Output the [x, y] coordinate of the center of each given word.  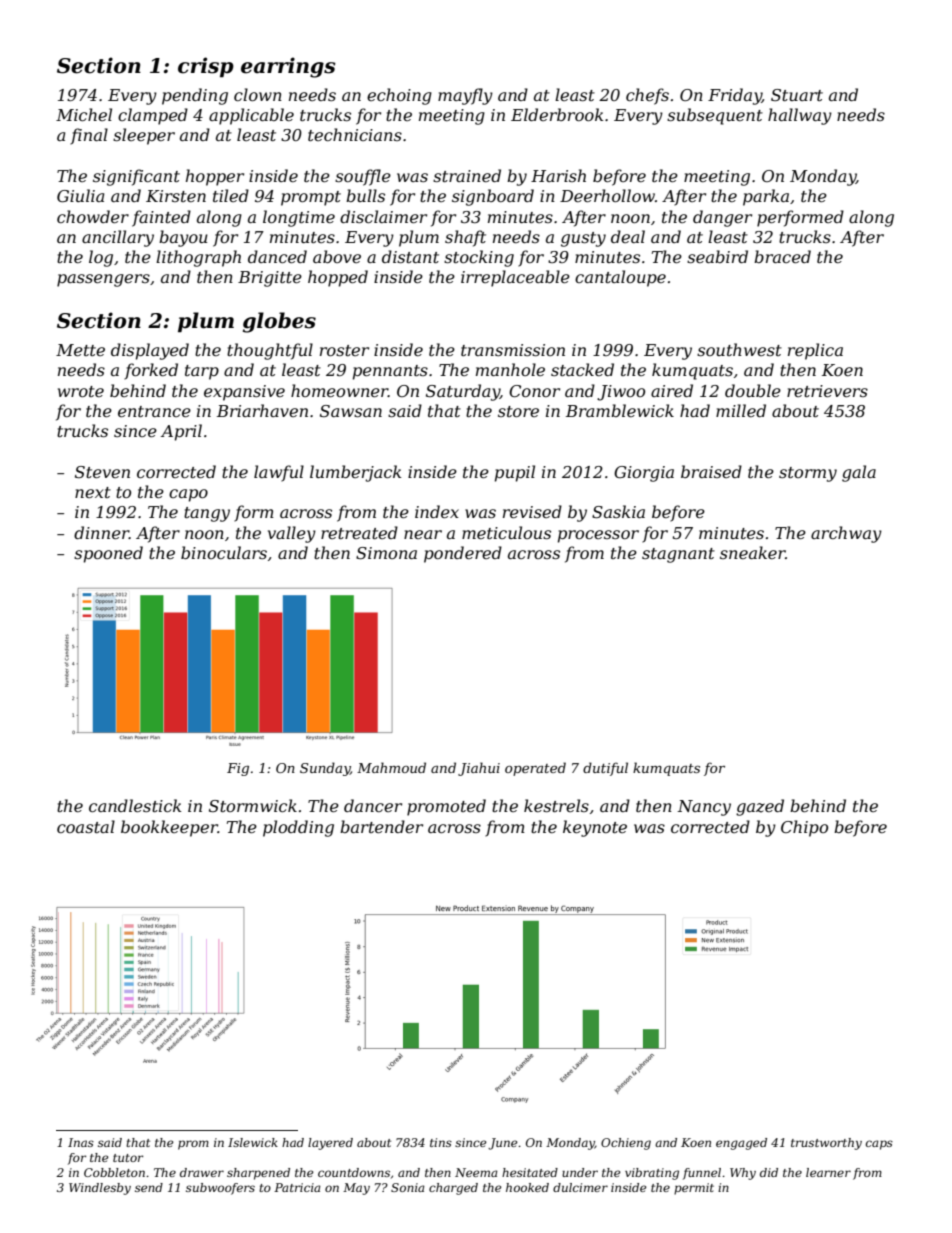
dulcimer [580, 1187]
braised [711, 471]
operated [535, 769]
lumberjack [356, 473]
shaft [465, 238]
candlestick [135, 805]
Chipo [804, 828]
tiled [231, 195]
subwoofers [220, 1189]
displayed [150, 351]
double [753, 390]
